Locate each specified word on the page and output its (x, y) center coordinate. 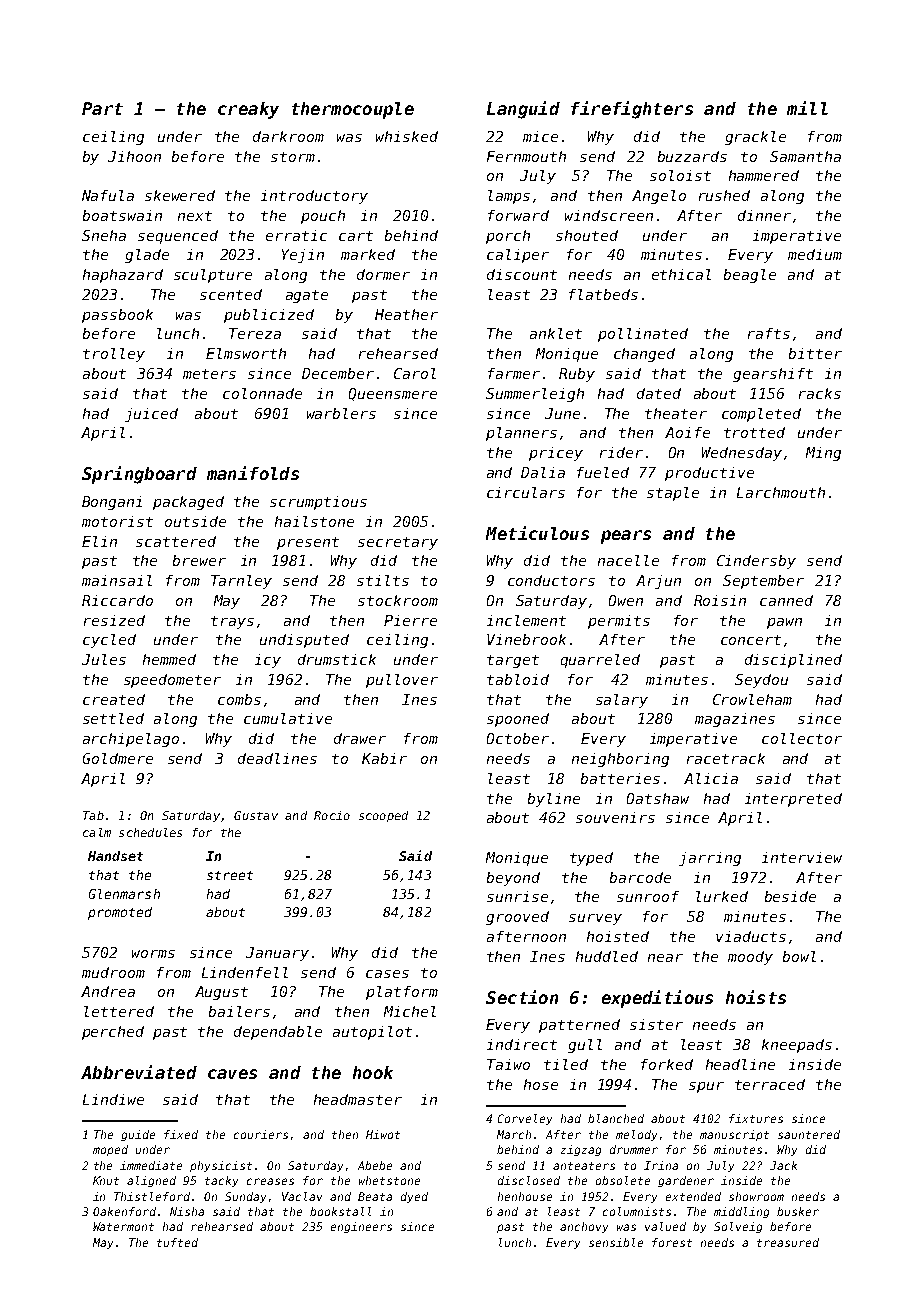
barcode (640, 877)
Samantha (805, 156)
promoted (120, 913)
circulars (526, 492)
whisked (407, 136)
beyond (513, 879)
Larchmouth (781, 492)
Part (102, 108)
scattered (176, 541)
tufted (177, 1242)
